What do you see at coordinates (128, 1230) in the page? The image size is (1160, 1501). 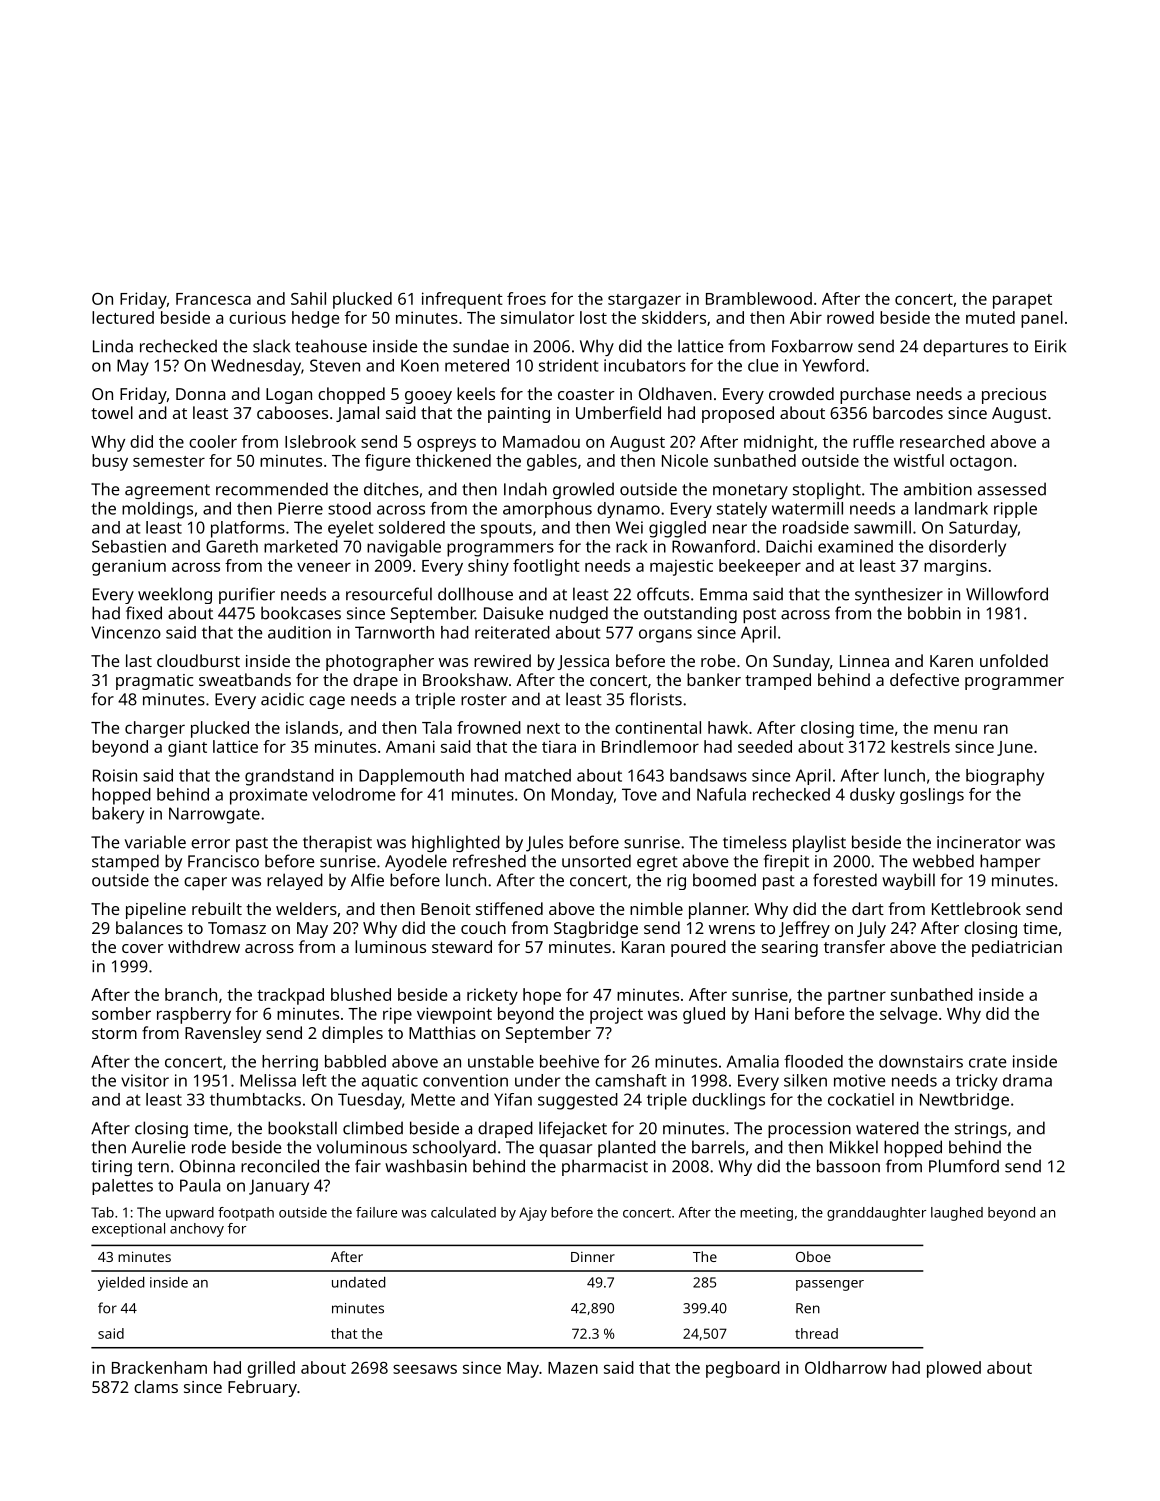 I see `exceptional` at bounding box center [128, 1230].
